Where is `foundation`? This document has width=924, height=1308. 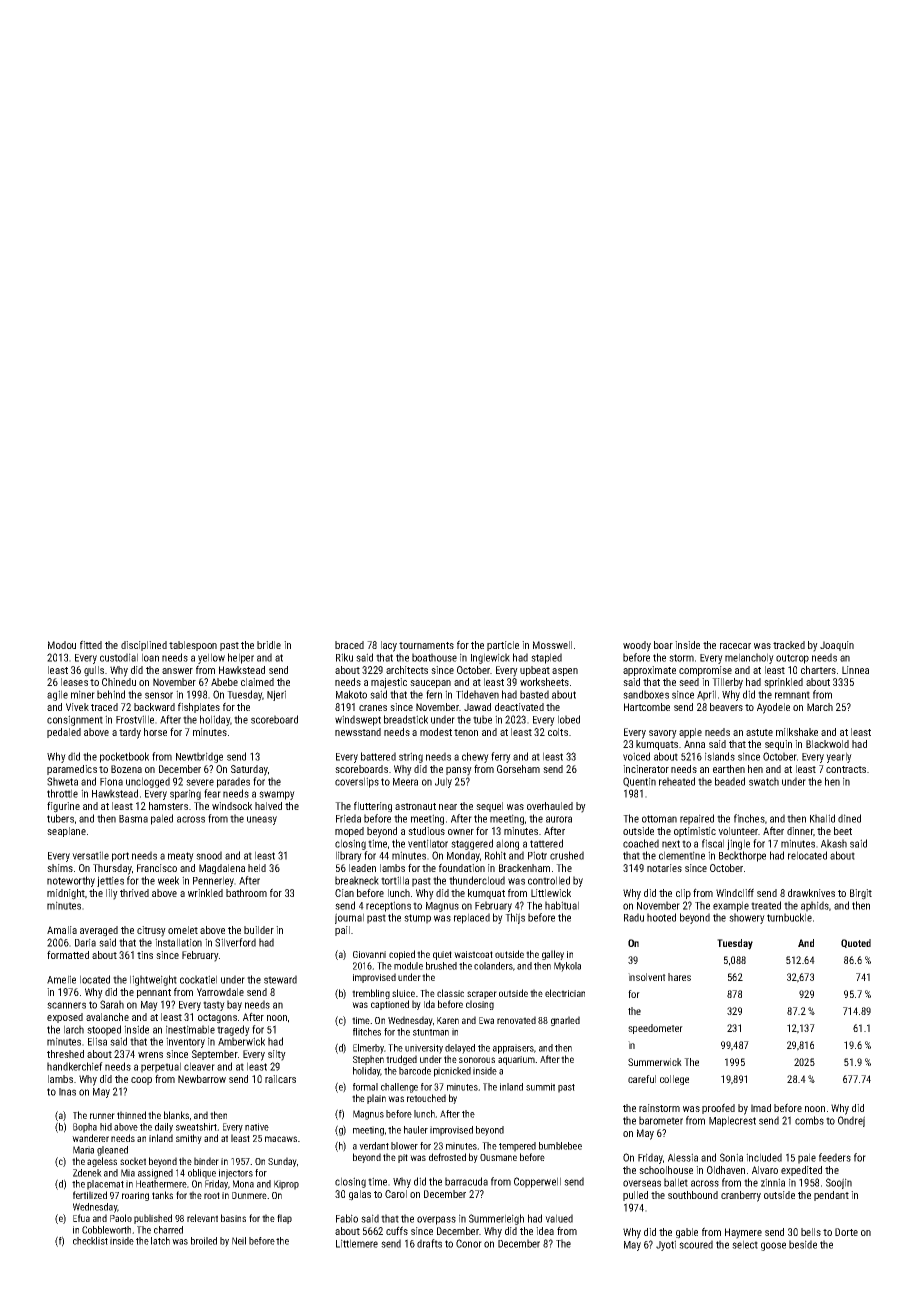
foundation is located at coordinates (462, 867).
